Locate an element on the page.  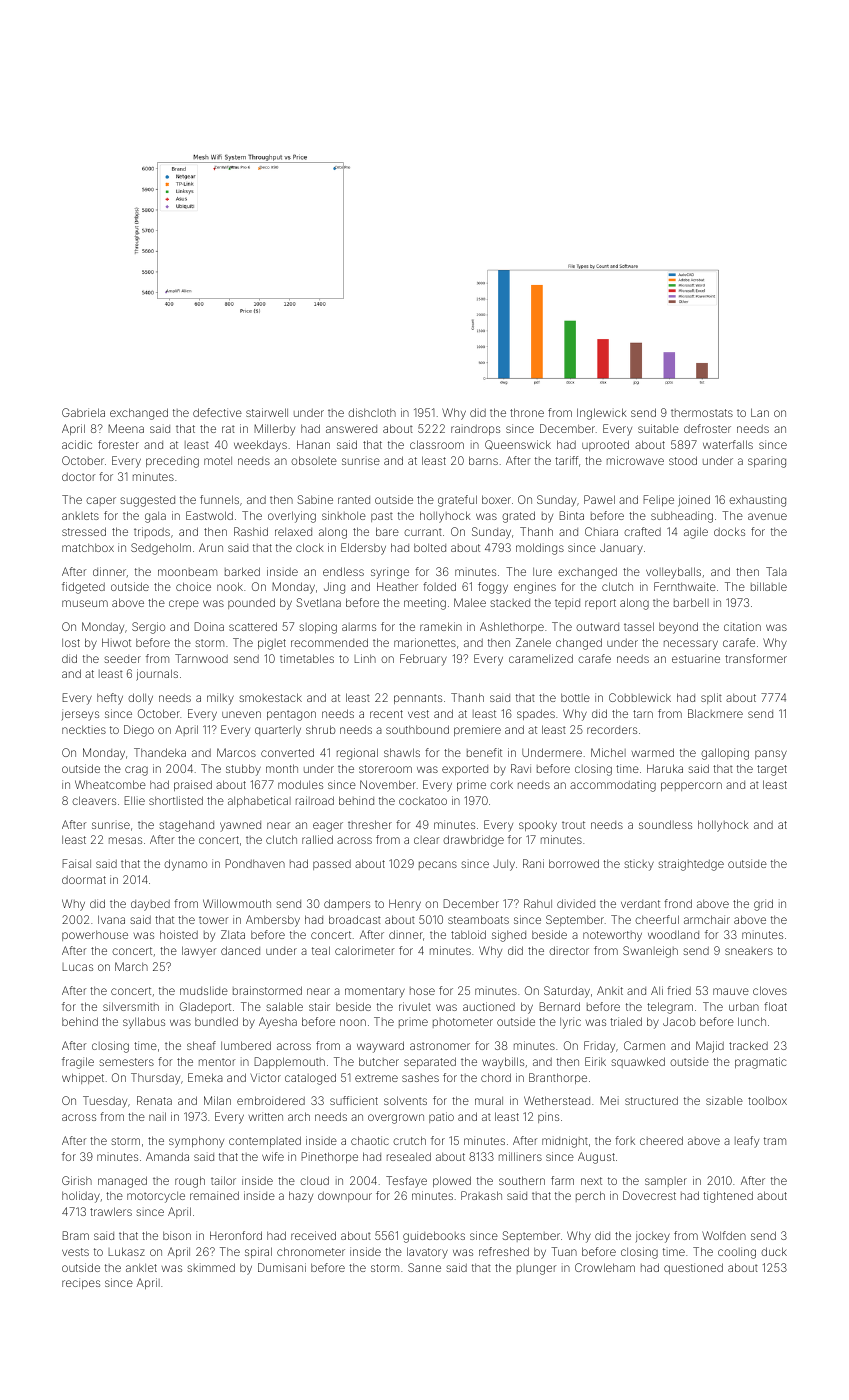
verdant is located at coordinates (640, 904).
